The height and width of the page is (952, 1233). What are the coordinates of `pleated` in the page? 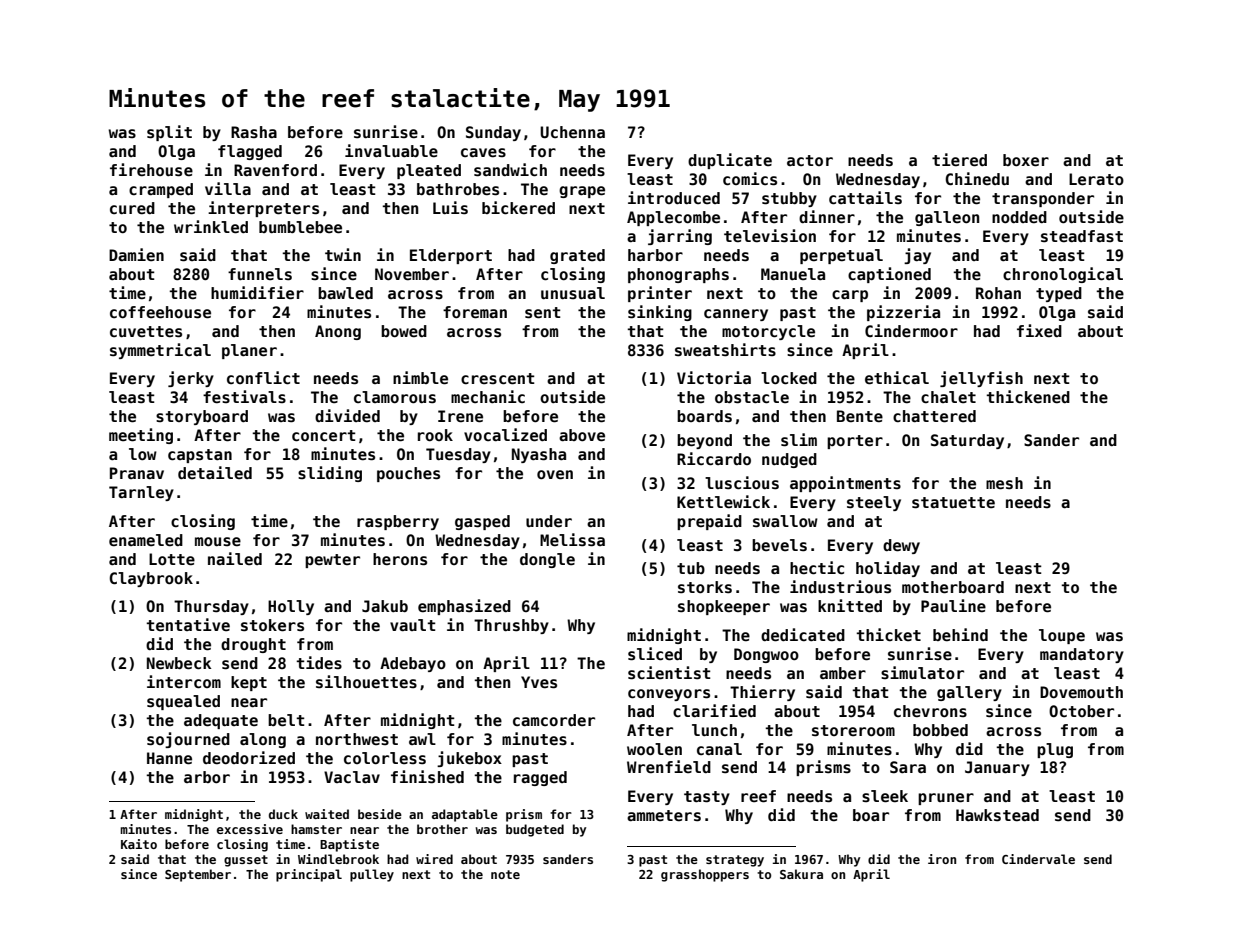 It's located at (429, 171).
